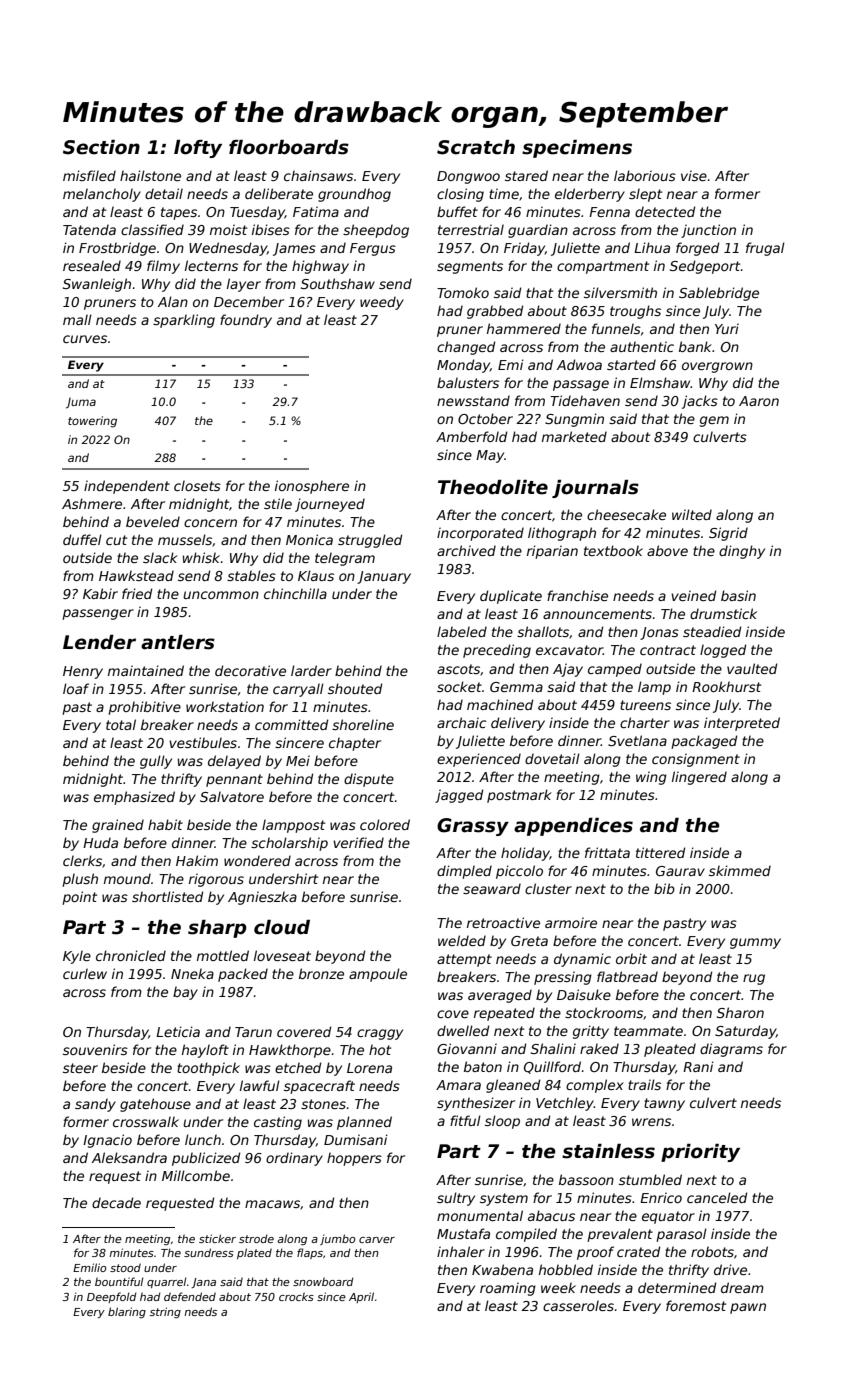 The width and height of the screenshot is (849, 1400). What do you see at coordinates (458, 1085) in the screenshot?
I see `Amara` at bounding box center [458, 1085].
